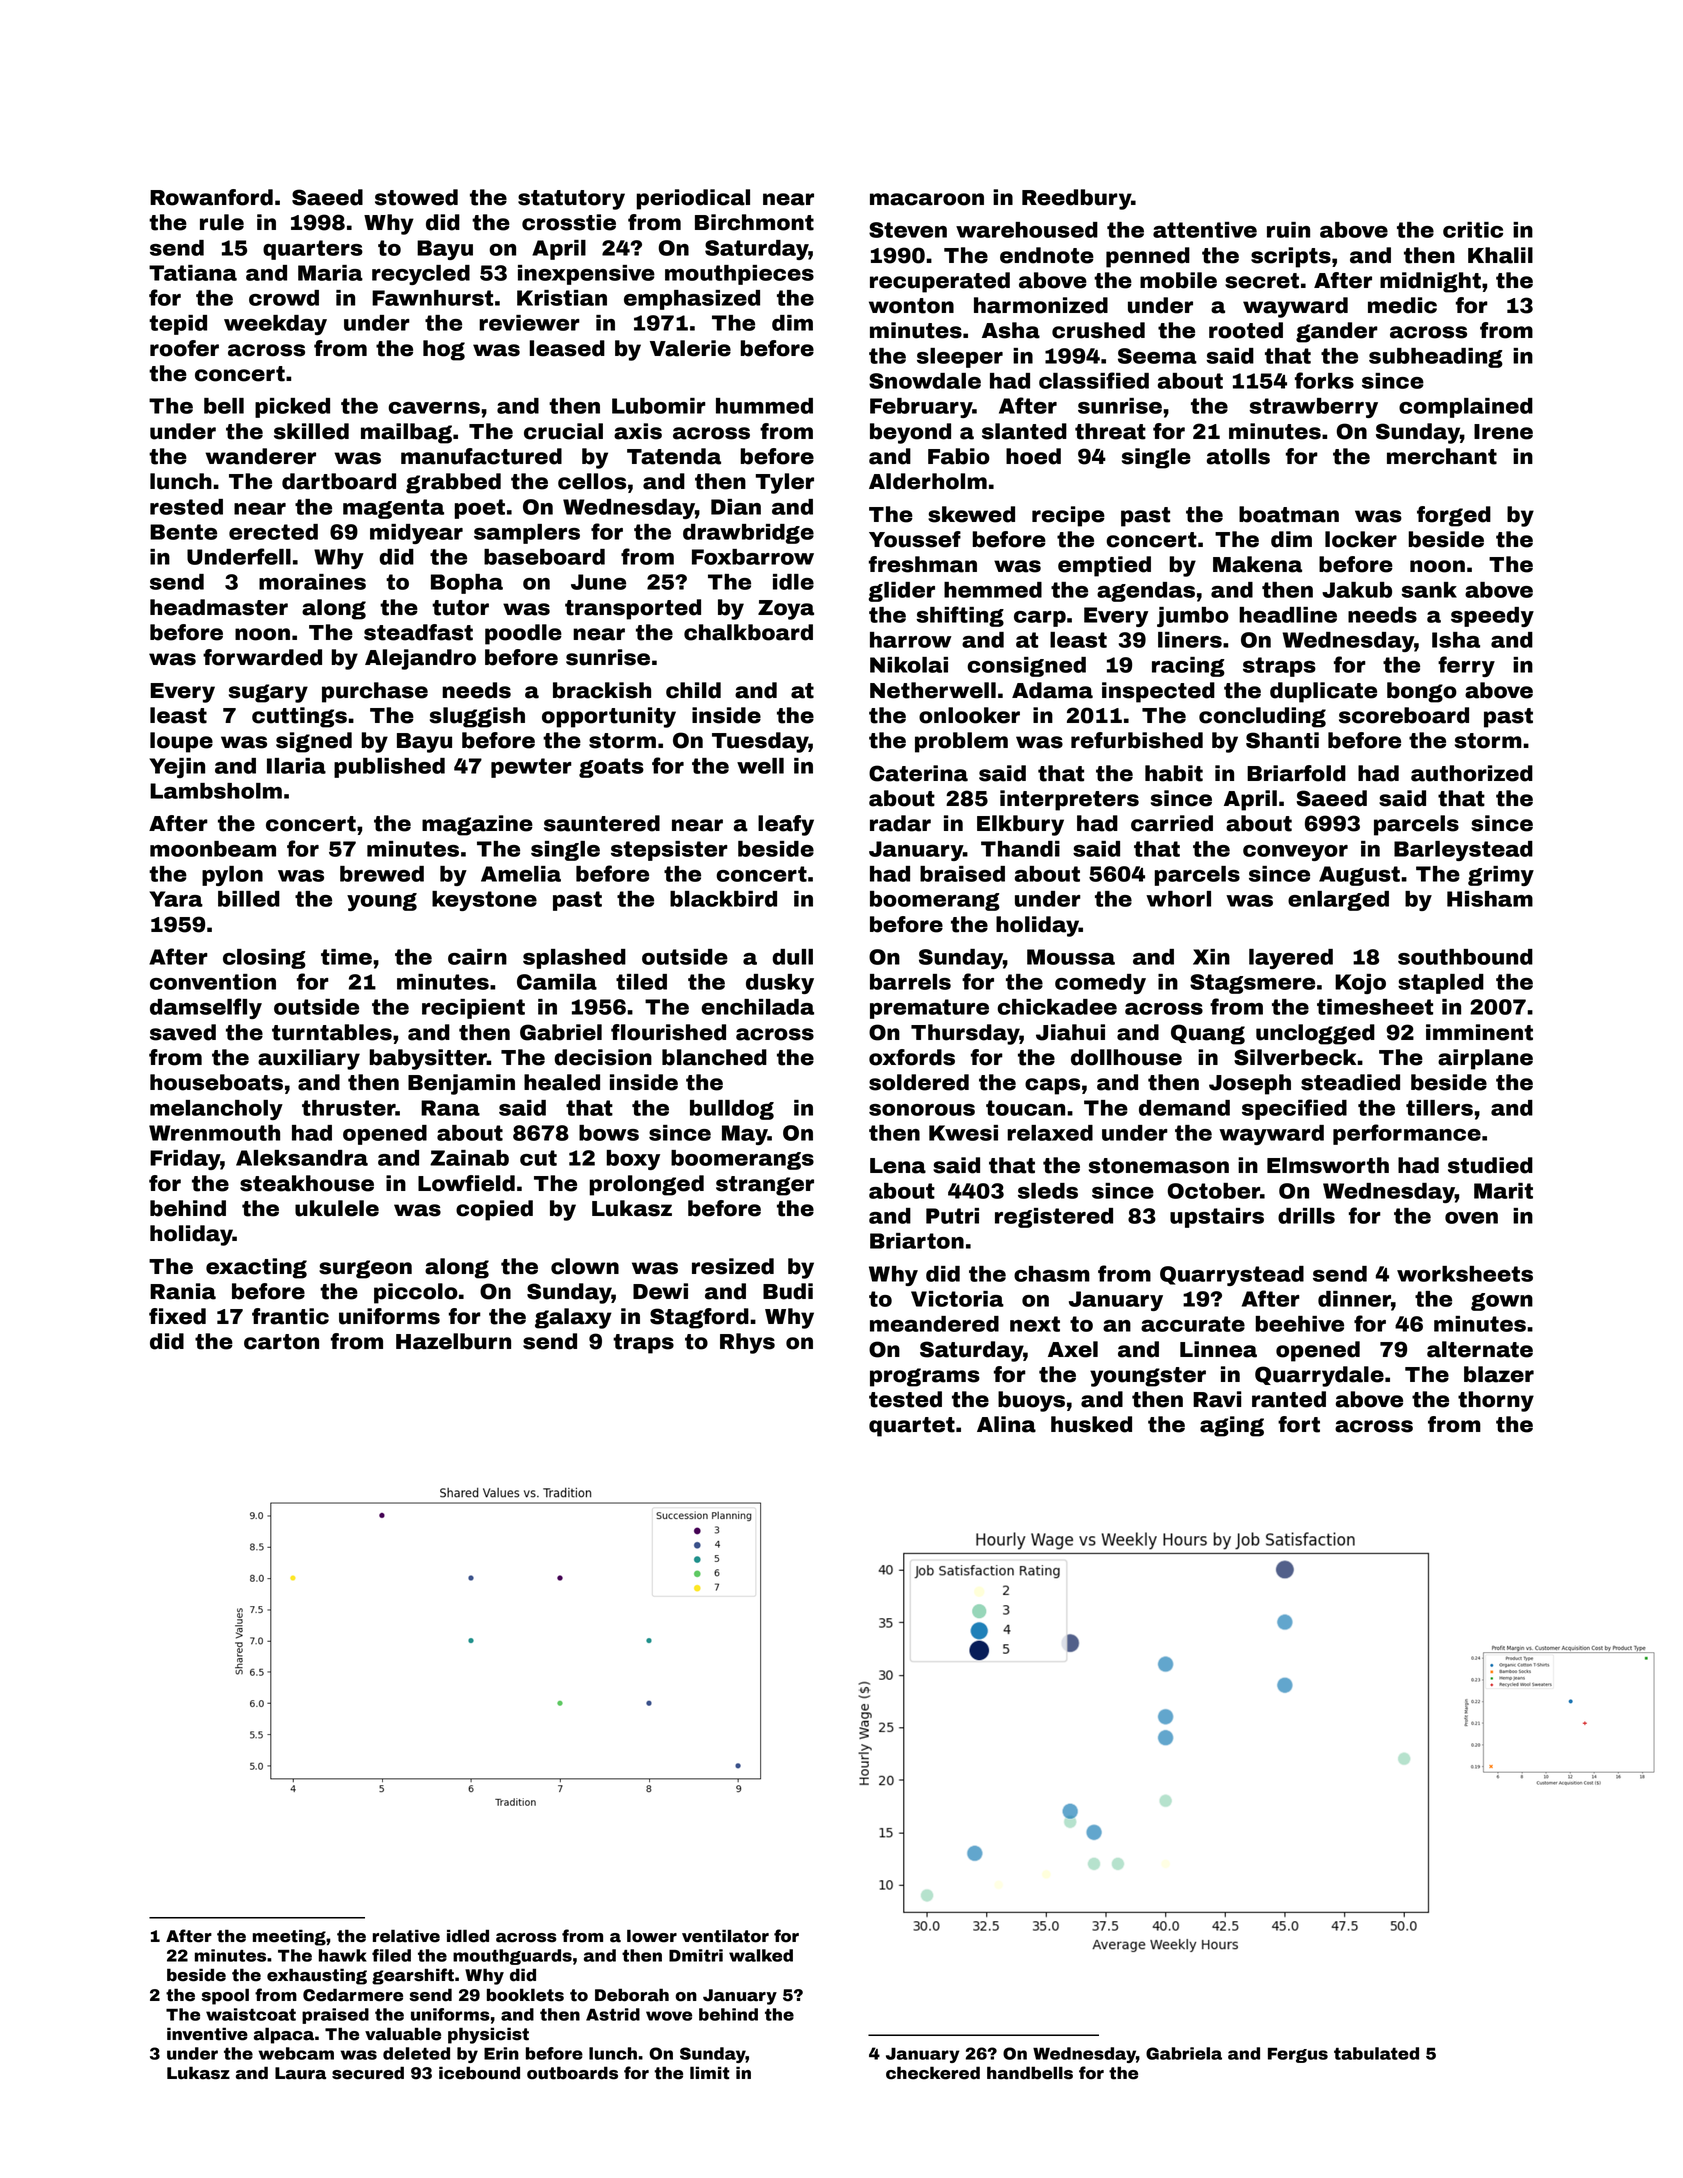 The image size is (1683, 2178). What do you see at coordinates (780, 984) in the screenshot?
I see `dusky` at bounding box center [780, 984].
